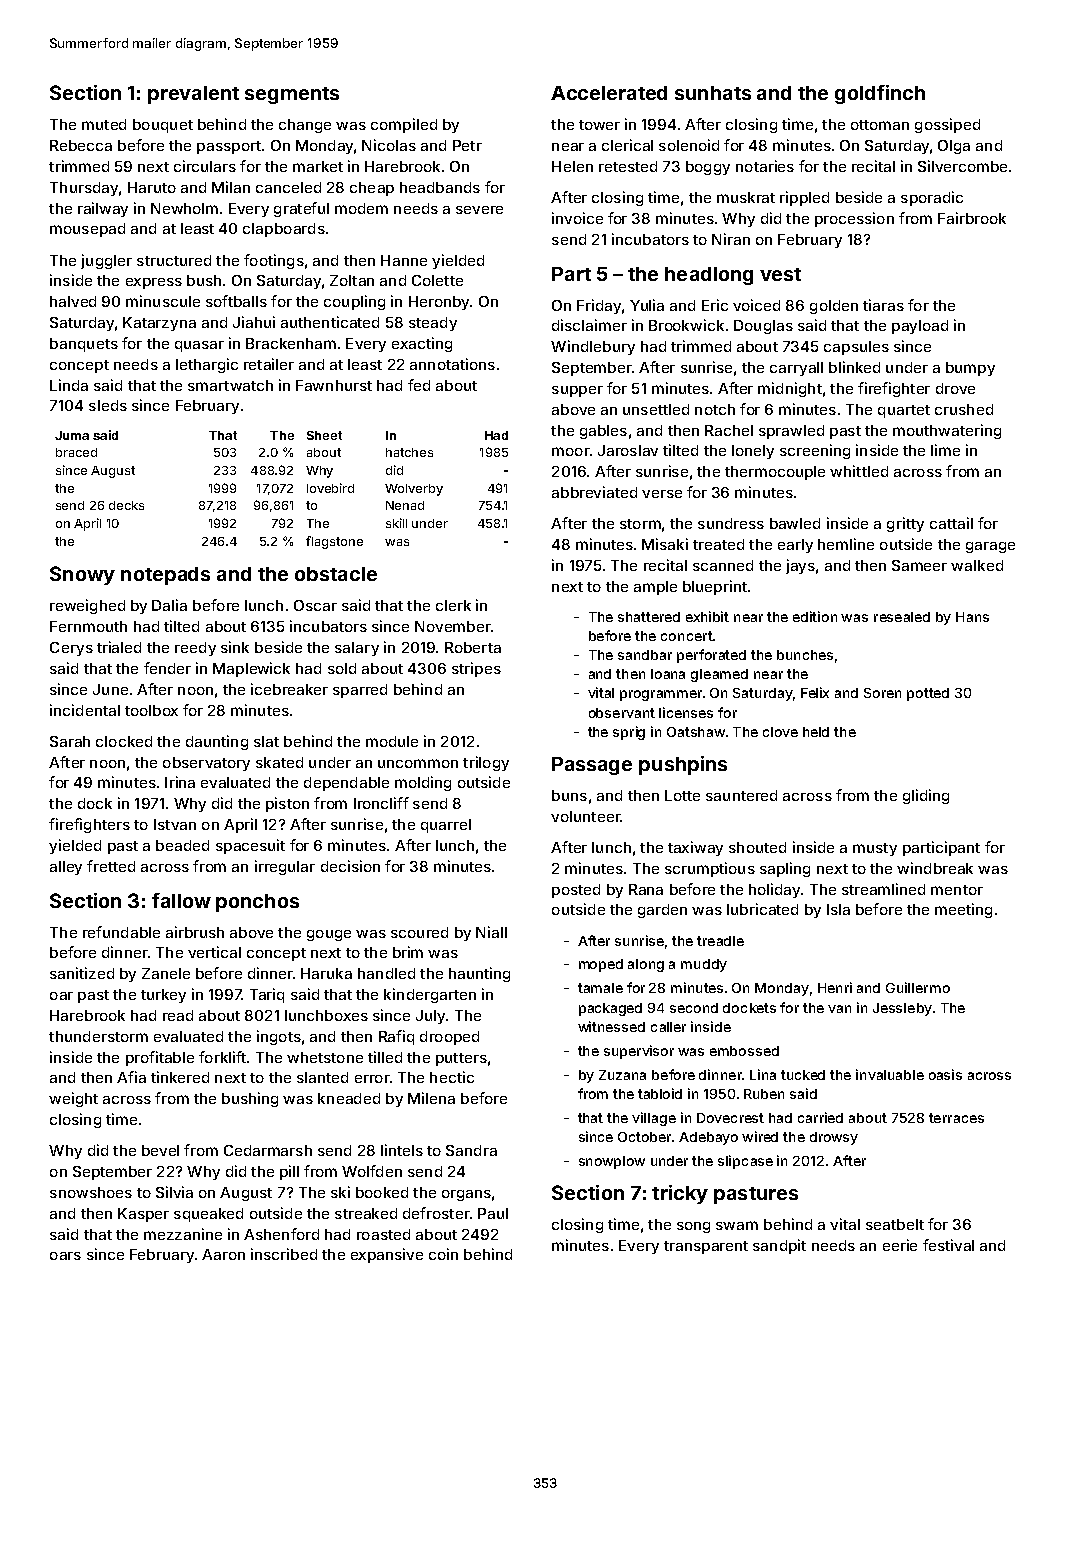 Image resolution: width=1066 pixels, height=1544 pixels. Describe the element at coordinates (103, 209) in the page. I see `railway` at that location.
